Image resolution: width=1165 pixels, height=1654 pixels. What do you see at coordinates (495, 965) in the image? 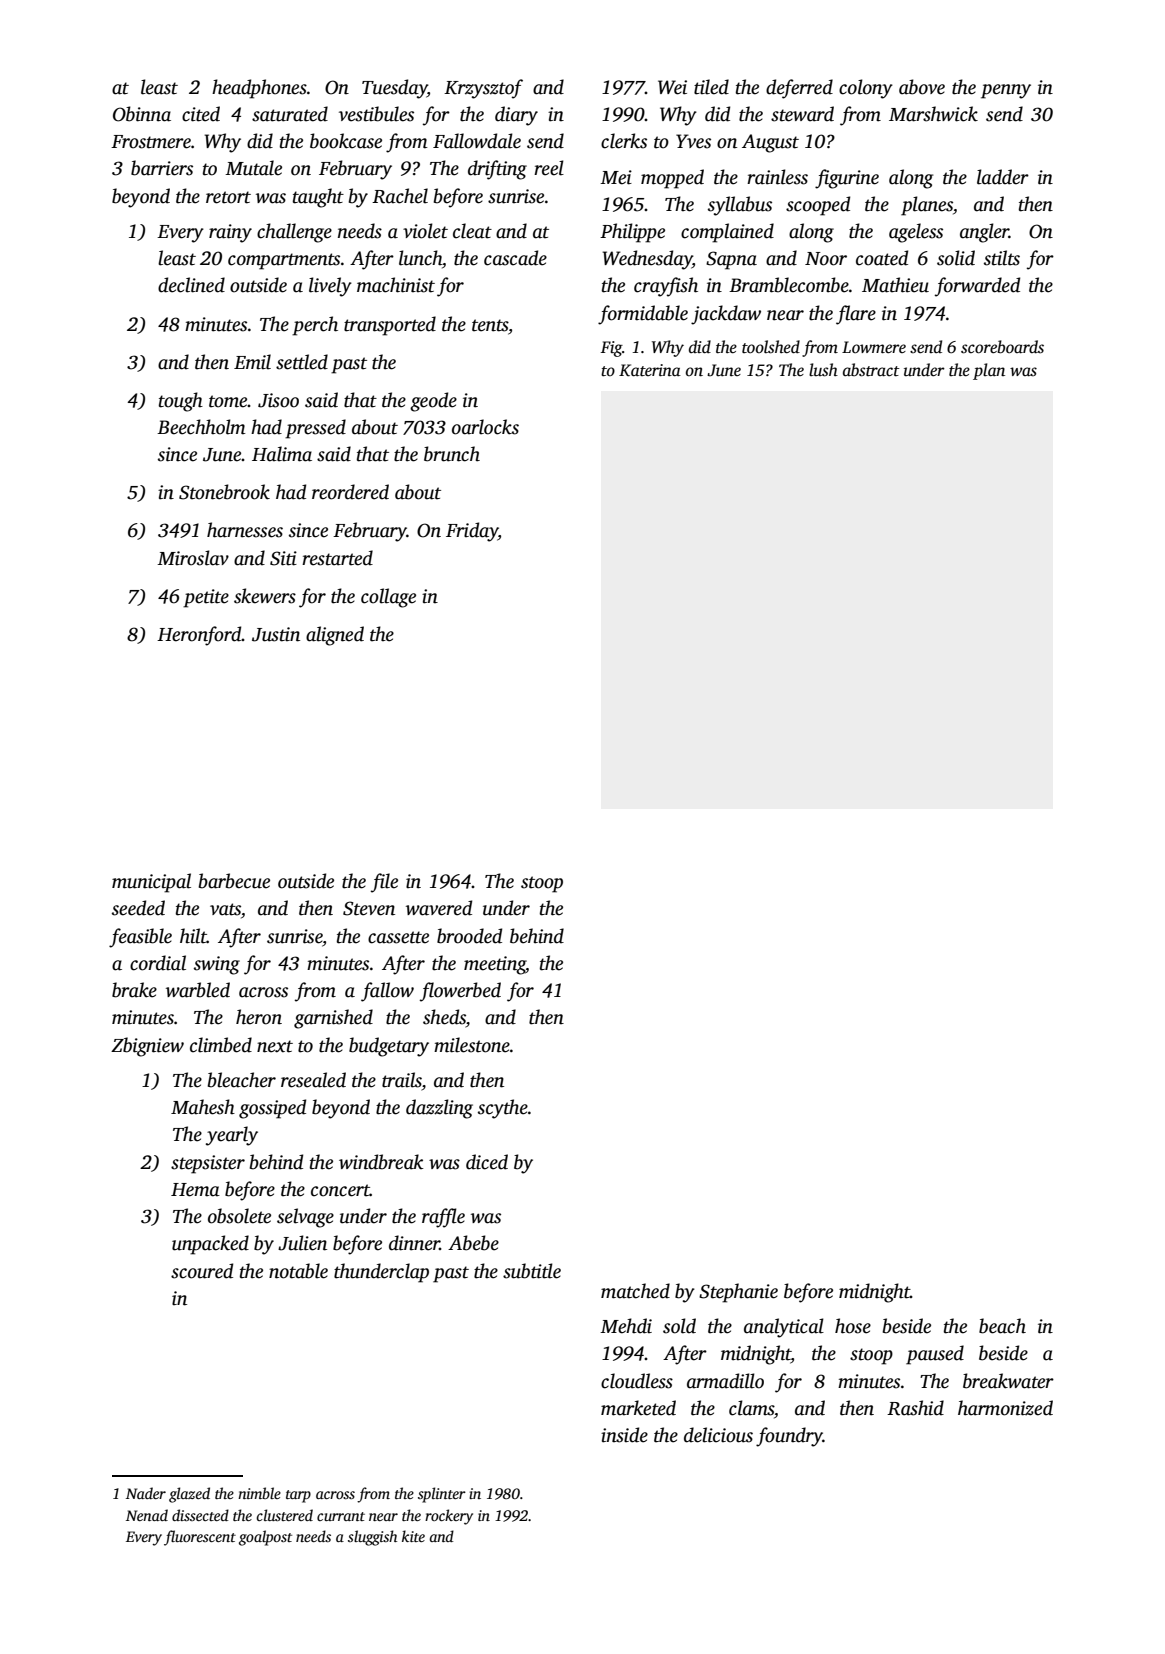
I see `meeting` at bounding box center [495, 965].
